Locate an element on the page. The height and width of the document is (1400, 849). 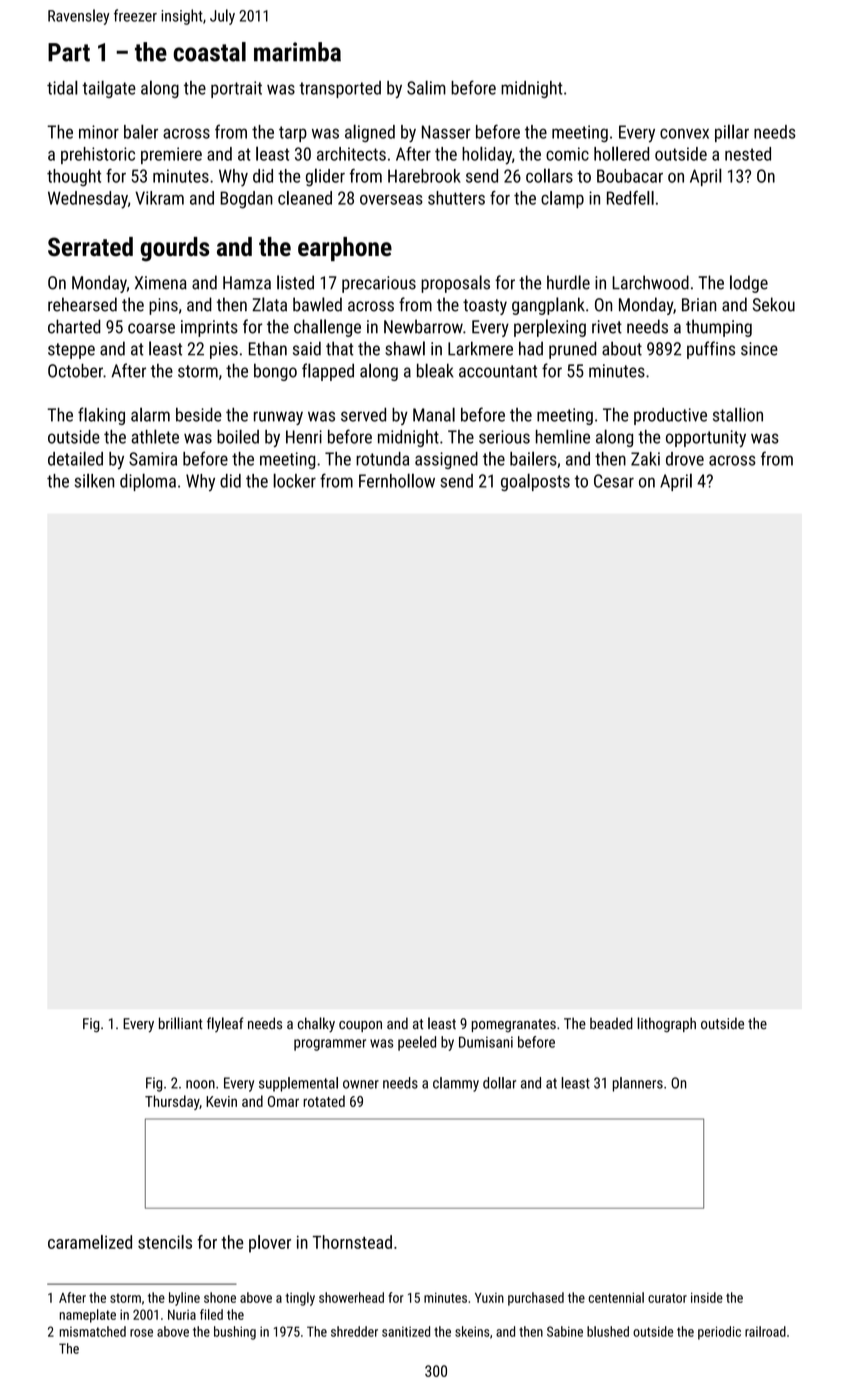
railroad is located at coordinates (765, 1331).
